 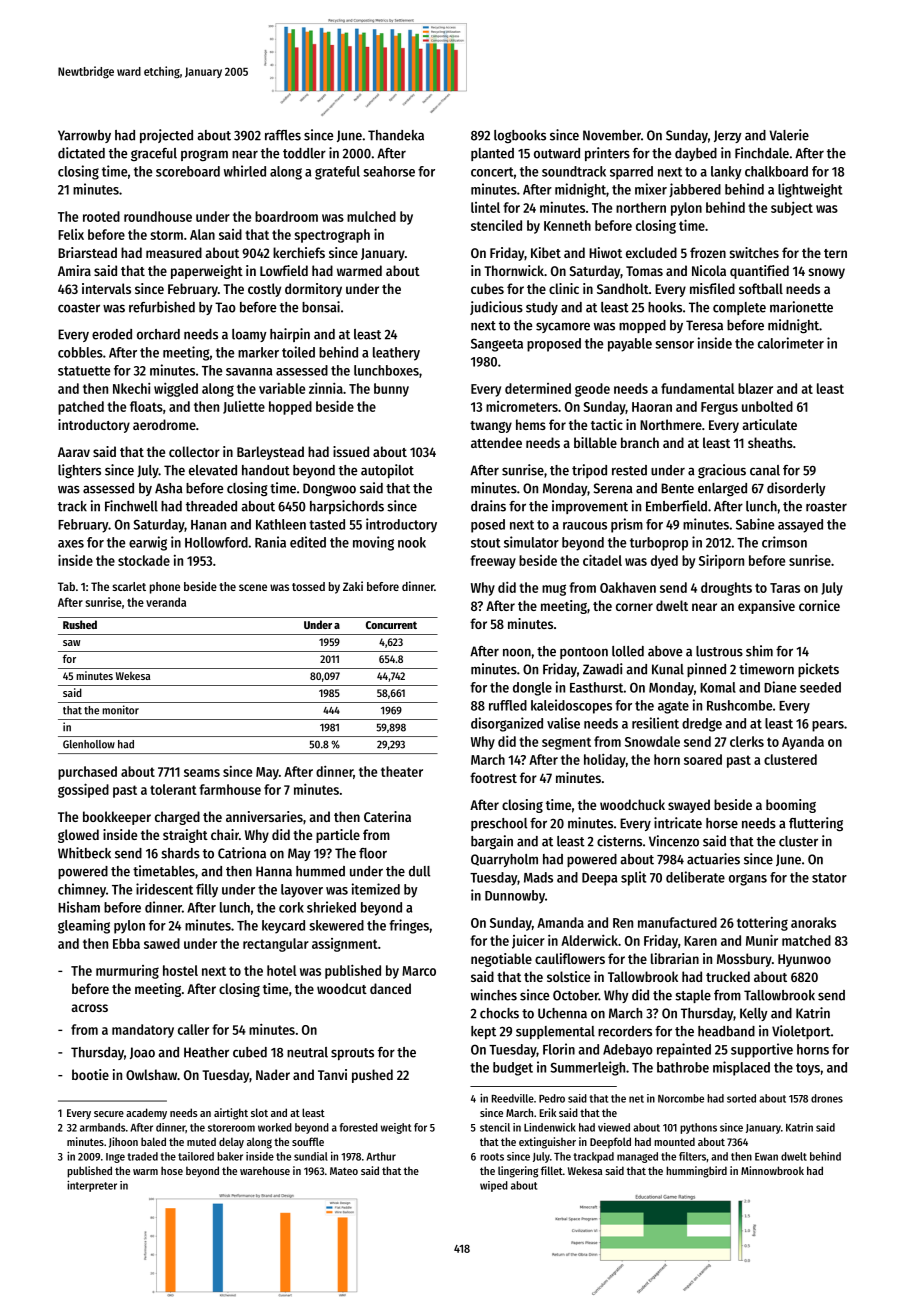 I want to click on marionette, so click(x=801, y=307).
